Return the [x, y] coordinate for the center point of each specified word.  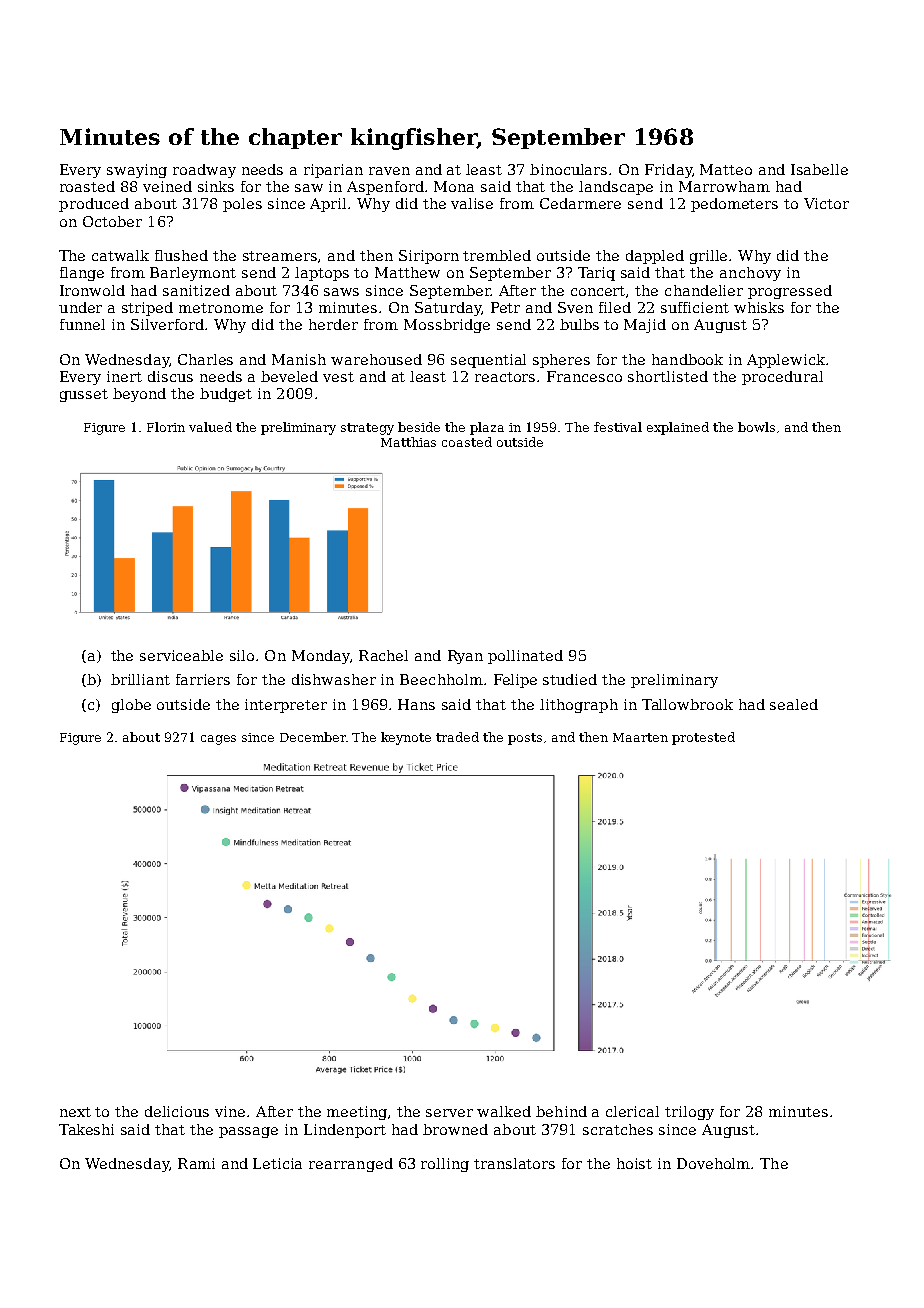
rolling [445, 1165]
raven [389, 171]
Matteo [726, 169]
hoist [634, 1163]
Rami [196, 1163]
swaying [137, 171]
